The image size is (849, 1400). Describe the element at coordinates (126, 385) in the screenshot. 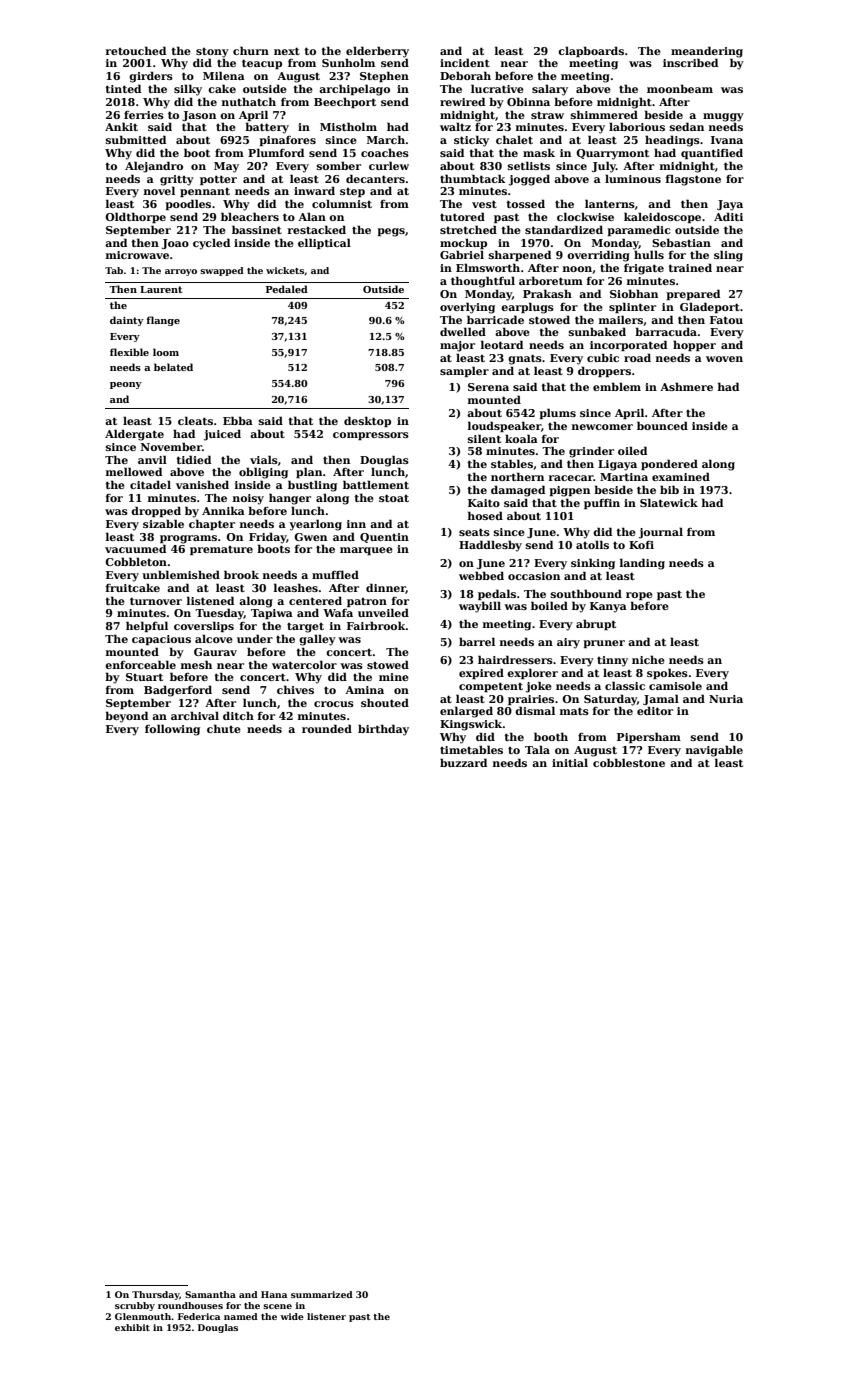

I see `peony` at that location.
